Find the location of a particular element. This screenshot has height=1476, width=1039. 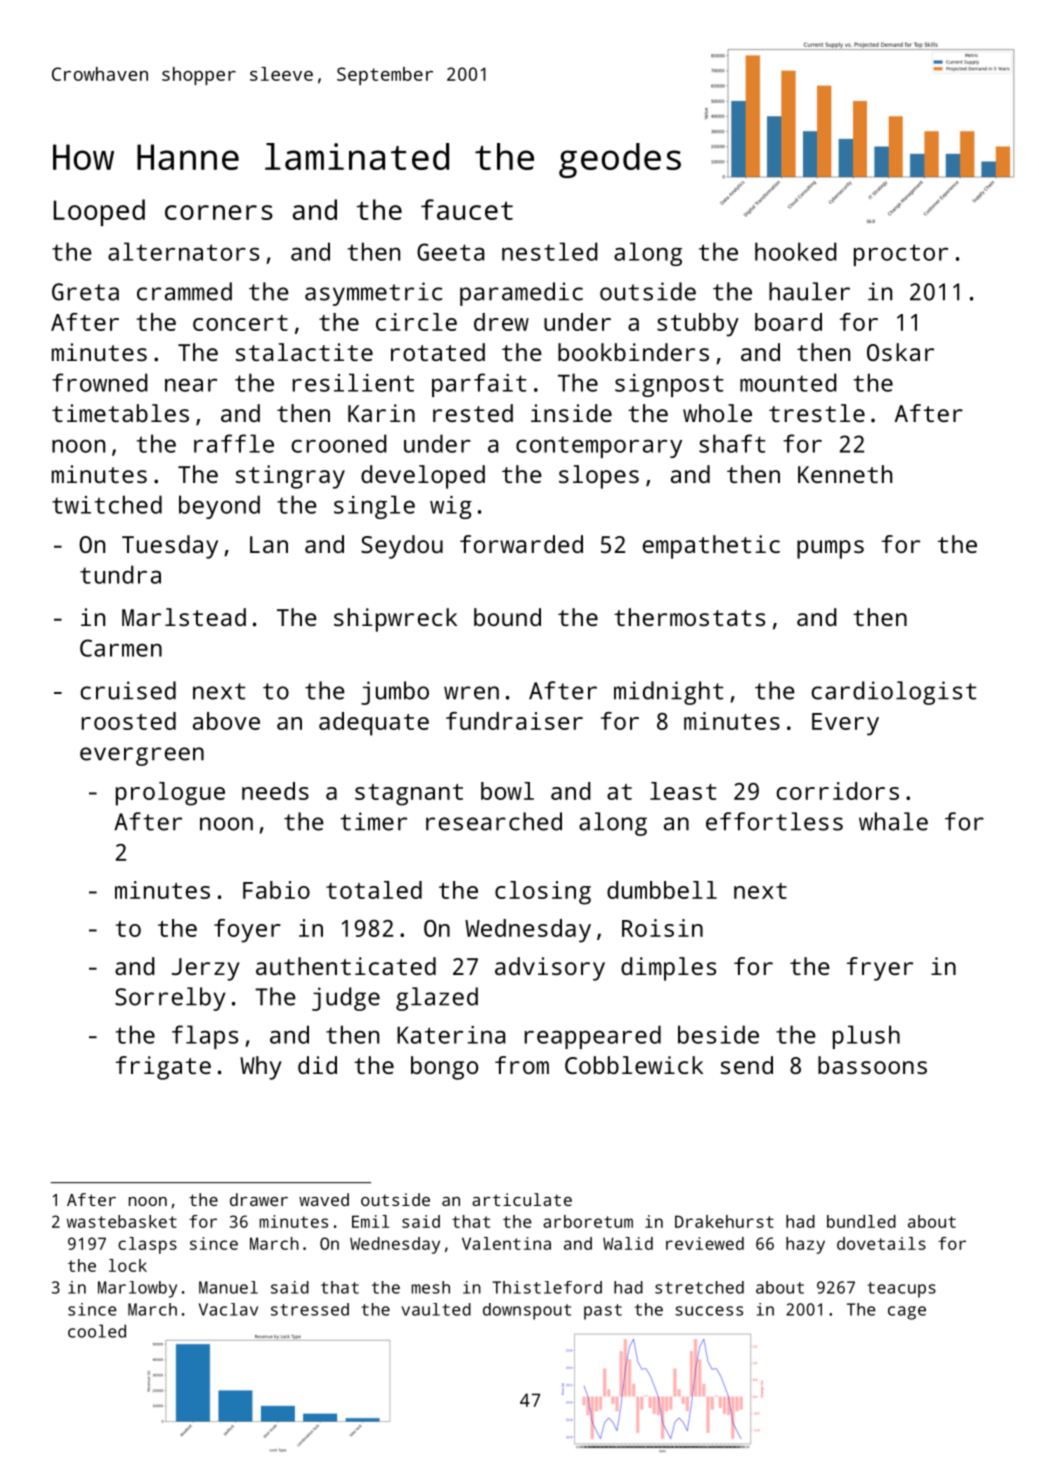

hooked is located at coordinates (796, 251).
